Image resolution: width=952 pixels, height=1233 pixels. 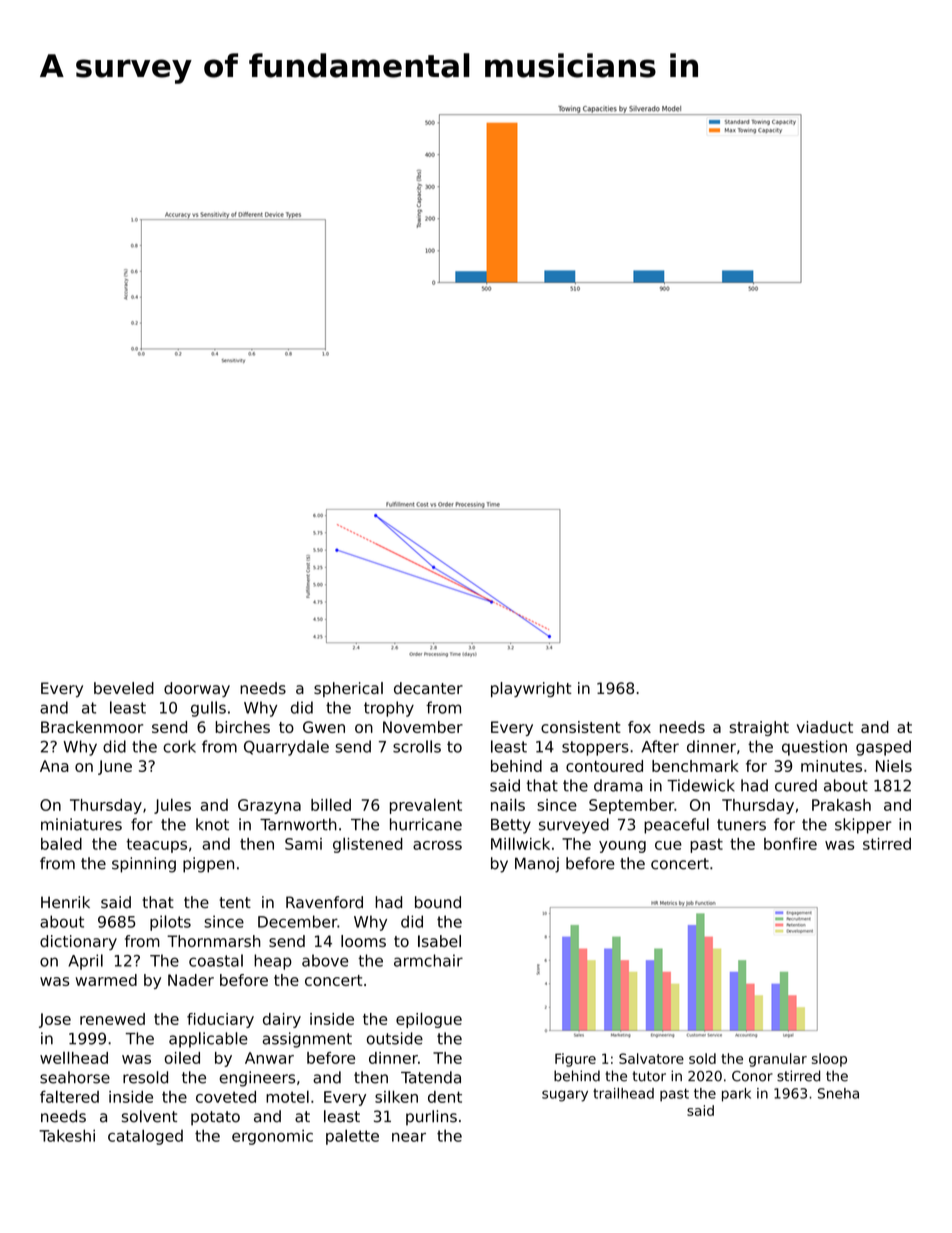 What do you see at coordinates (439, 941) in the page?
I see `Isabel` at bounding box center [439, 941].
